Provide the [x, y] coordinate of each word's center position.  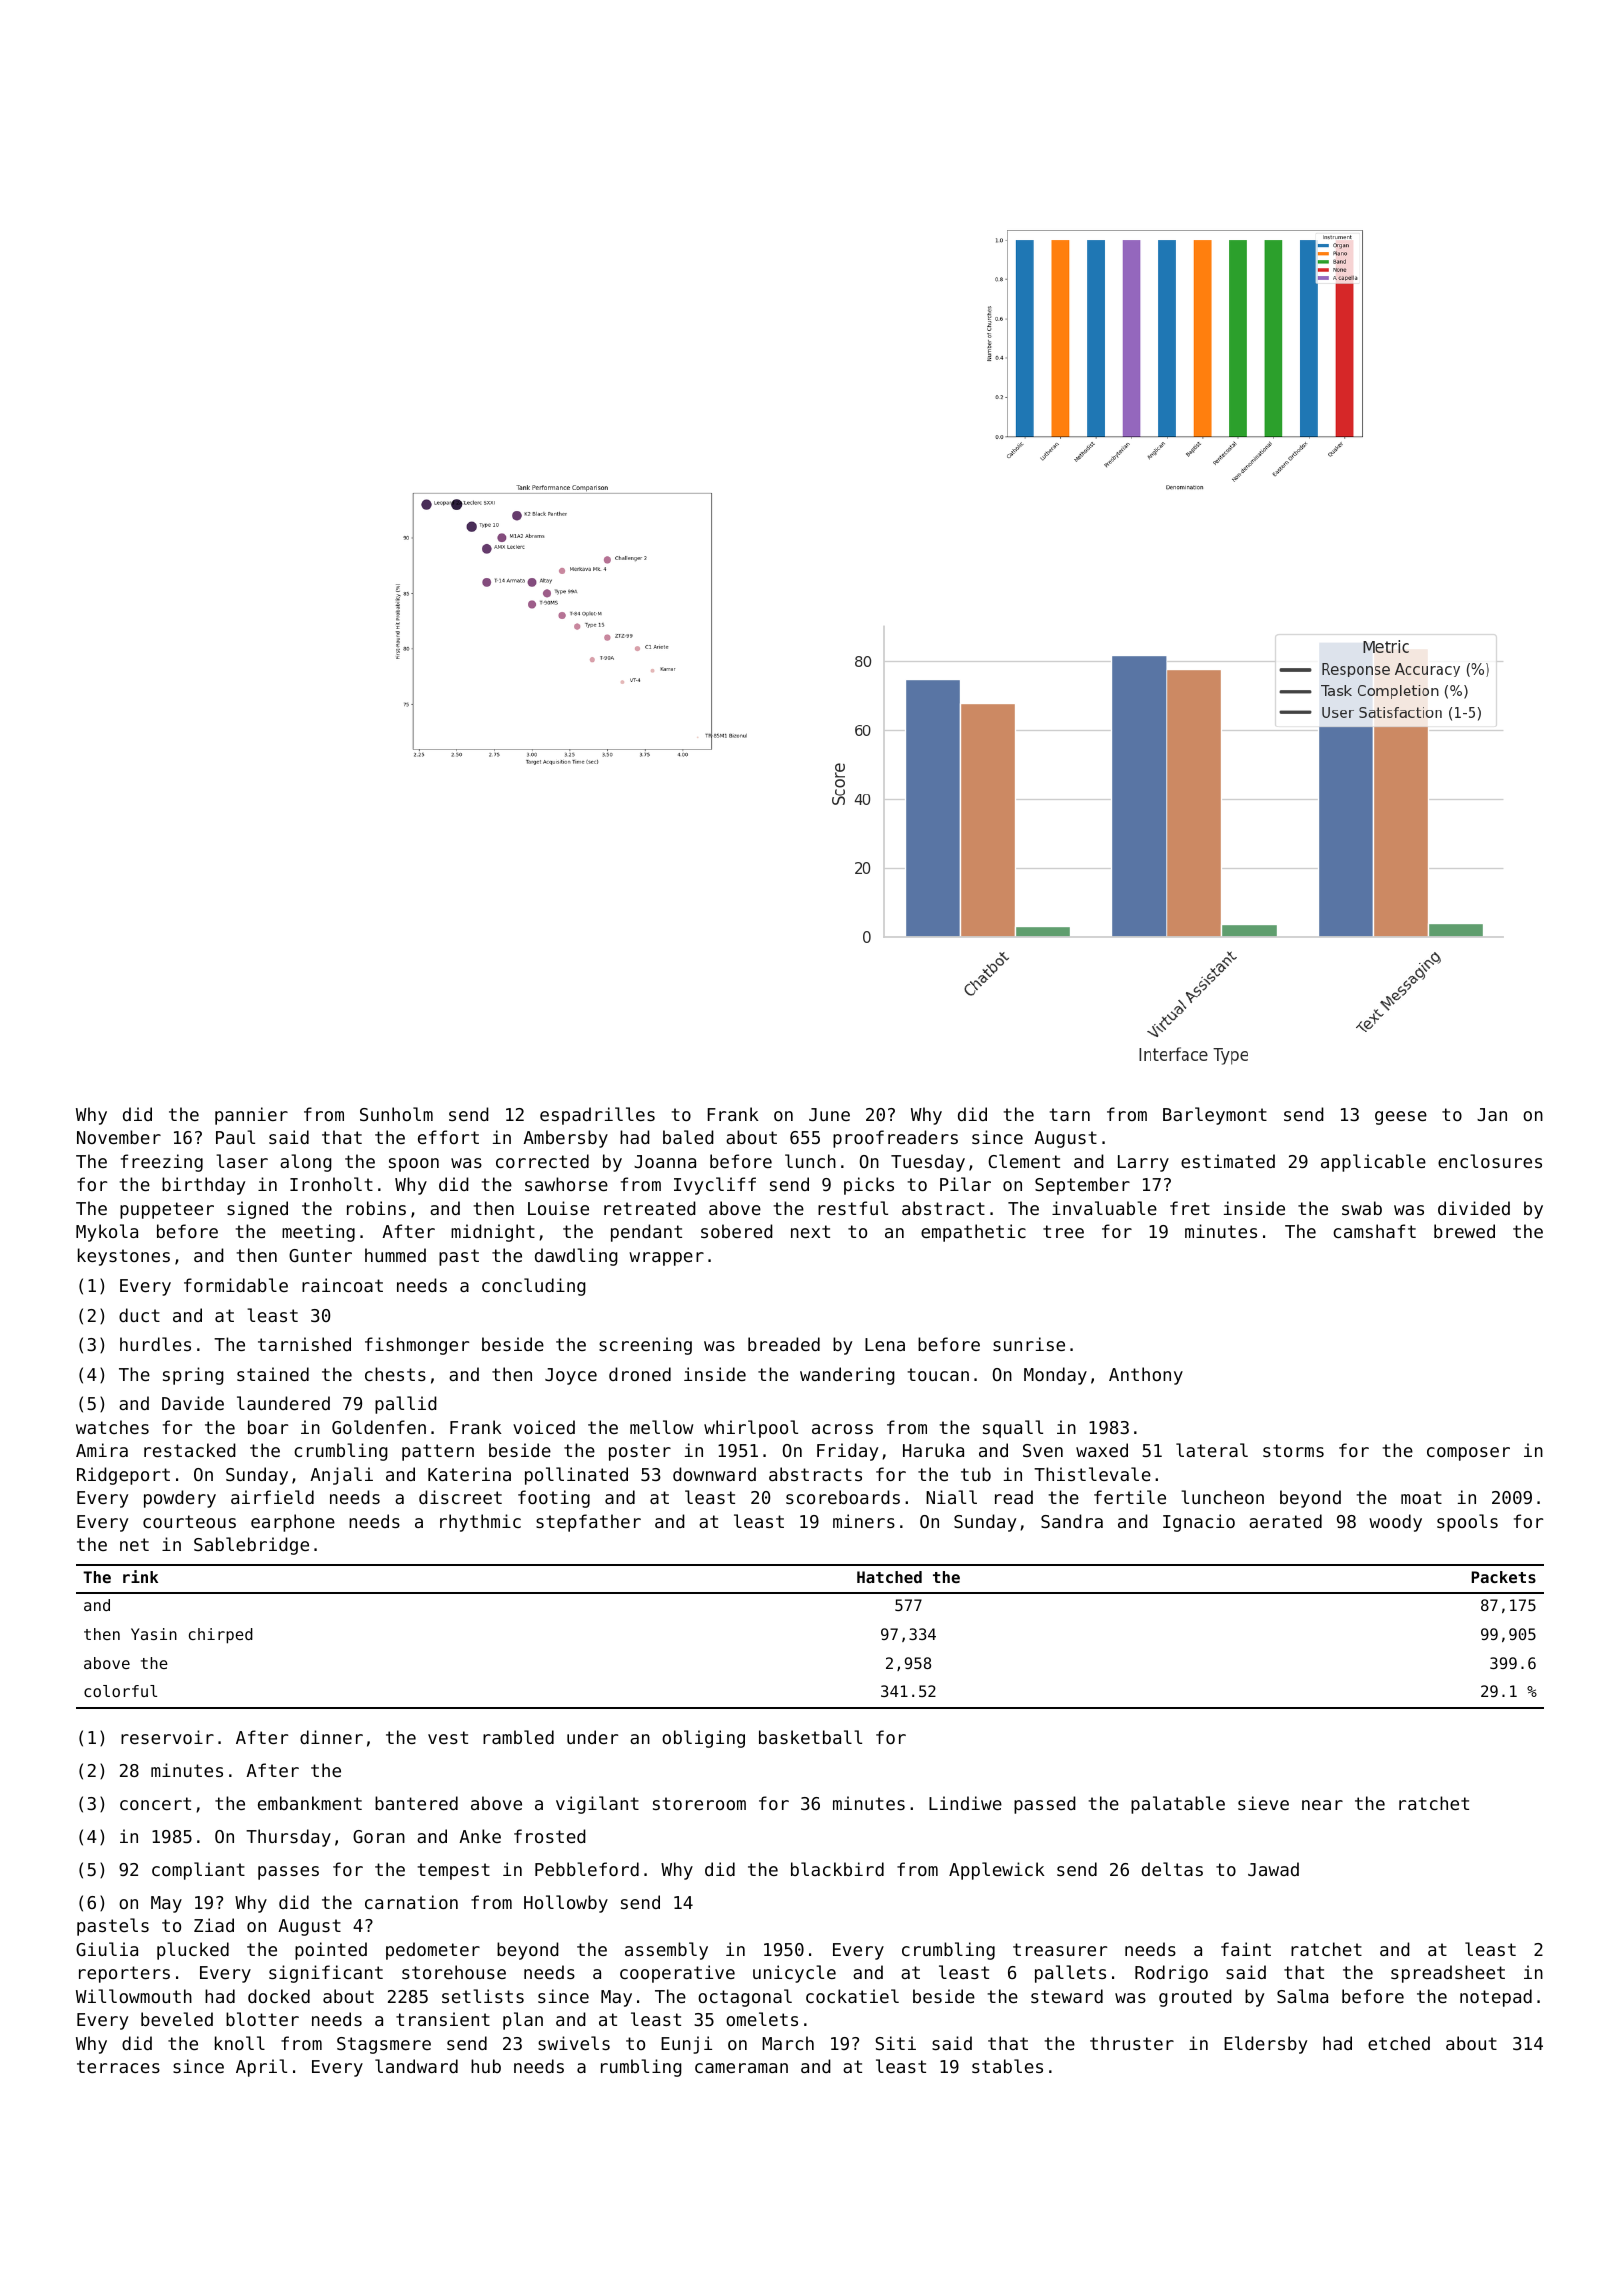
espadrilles [597, 1116]
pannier [251, 1116]
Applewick [997, 1871]
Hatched [889, 1577]
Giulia [107, 1949]
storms [1293, 1450]
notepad [1496, 1998]
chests [395, 1374]
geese [1401, 1118]
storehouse [454, 1972]
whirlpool [751, 1429]
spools [1467, 1523]
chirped [221, 1636]
